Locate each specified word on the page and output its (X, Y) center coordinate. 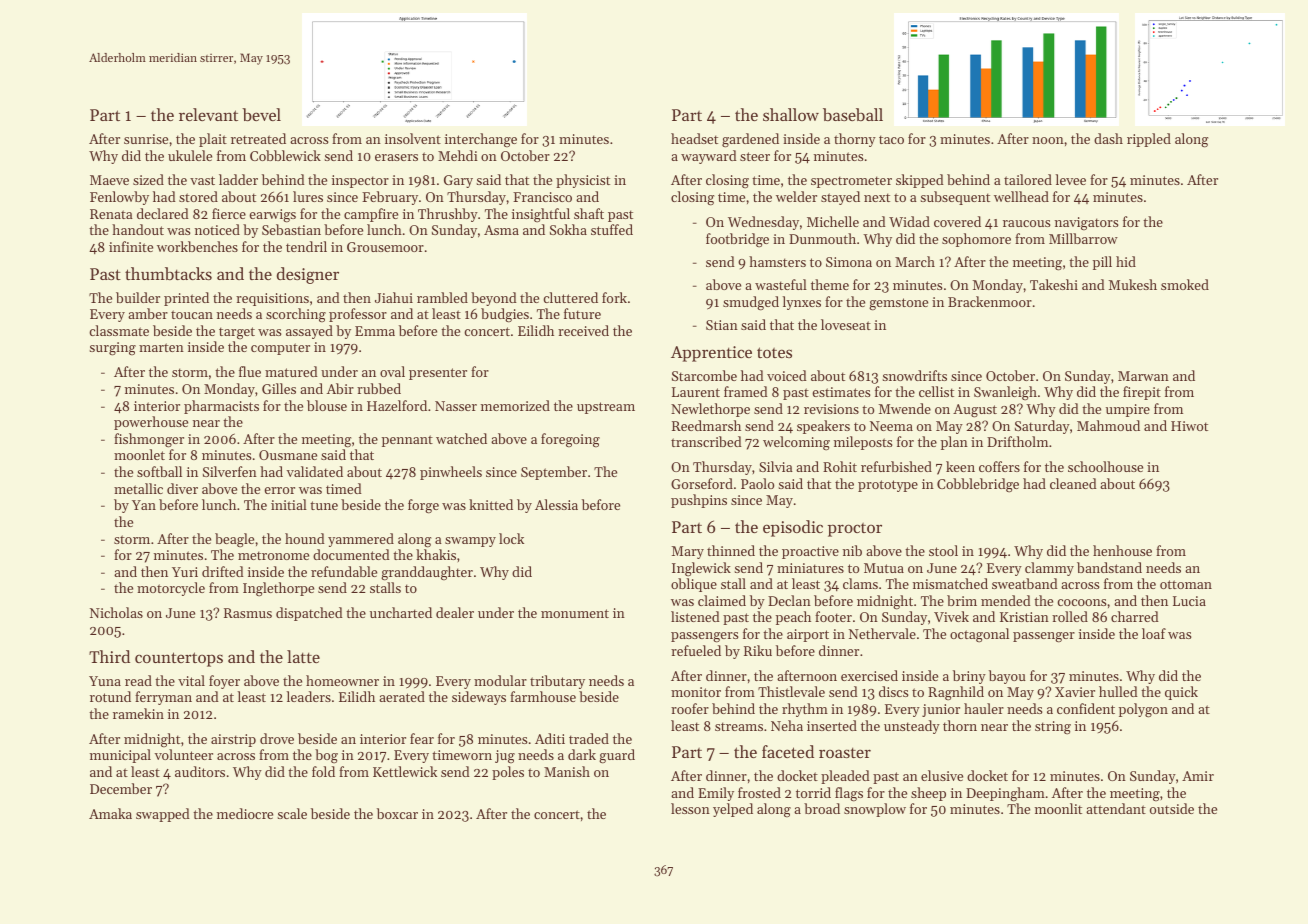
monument (575, 613)
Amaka (110, 813)
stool (943, 550)
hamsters (777, 261)
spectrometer (851, 182)
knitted (491, 504)
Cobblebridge (978, 485)
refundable (344, 571)
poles (508, 773)
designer (308, 275)
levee (1070, 179)
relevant (208, 114)
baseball (853, 114)
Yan (144, 505)
